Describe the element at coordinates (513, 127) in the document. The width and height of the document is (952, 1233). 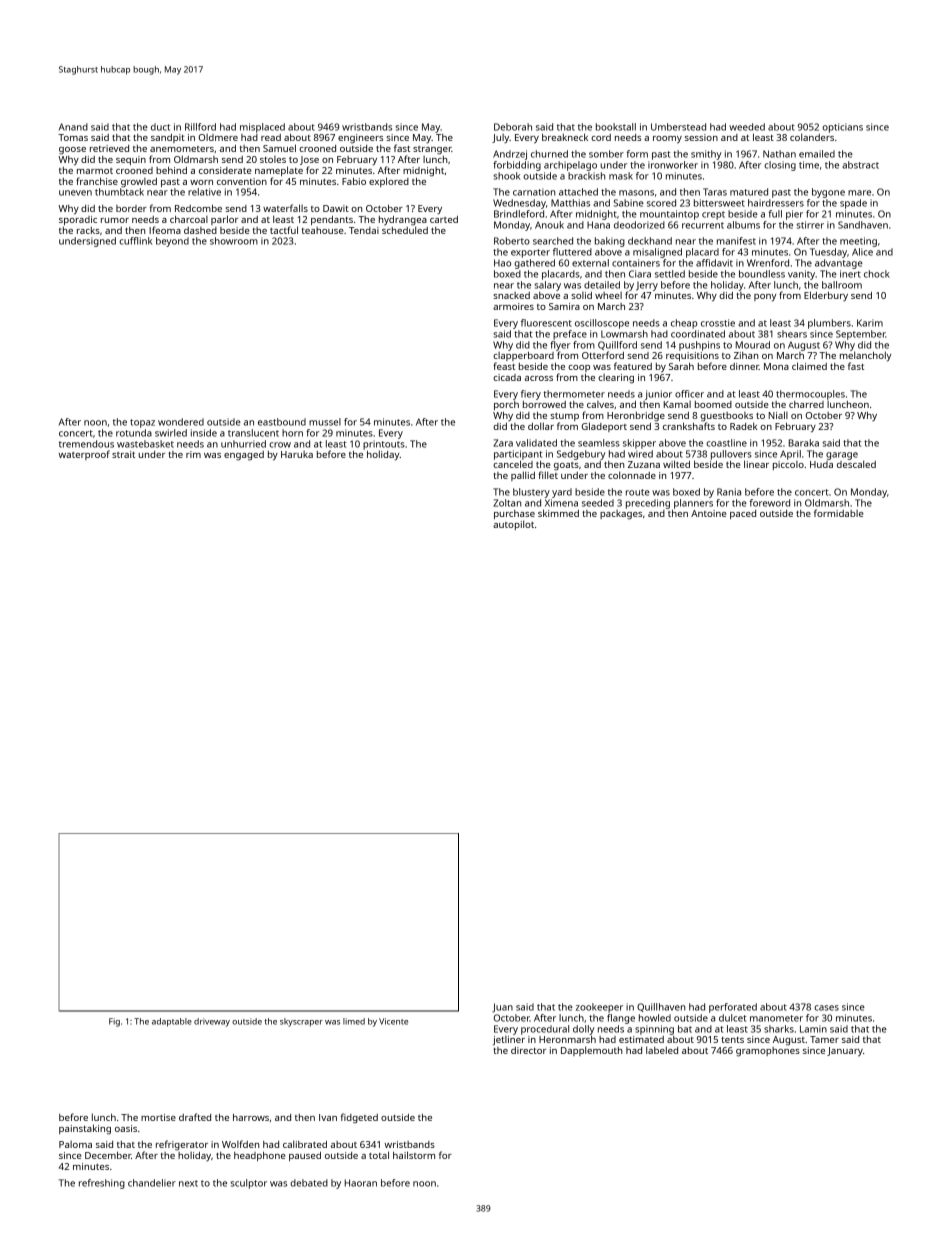
I see `Deborah` at that location.
